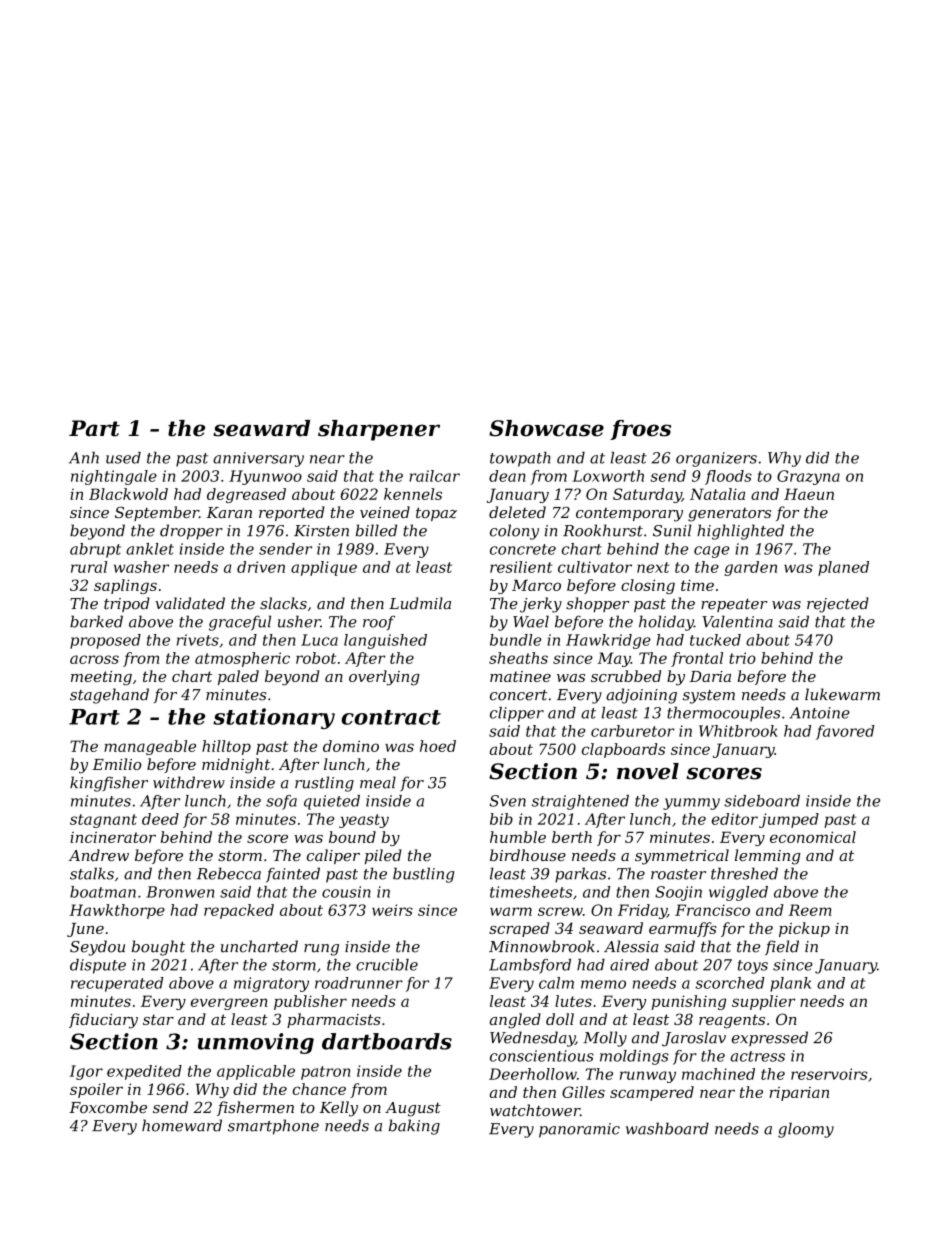 This page has width=952, height=1233. I want to click on repacked, so click(239, 911).
